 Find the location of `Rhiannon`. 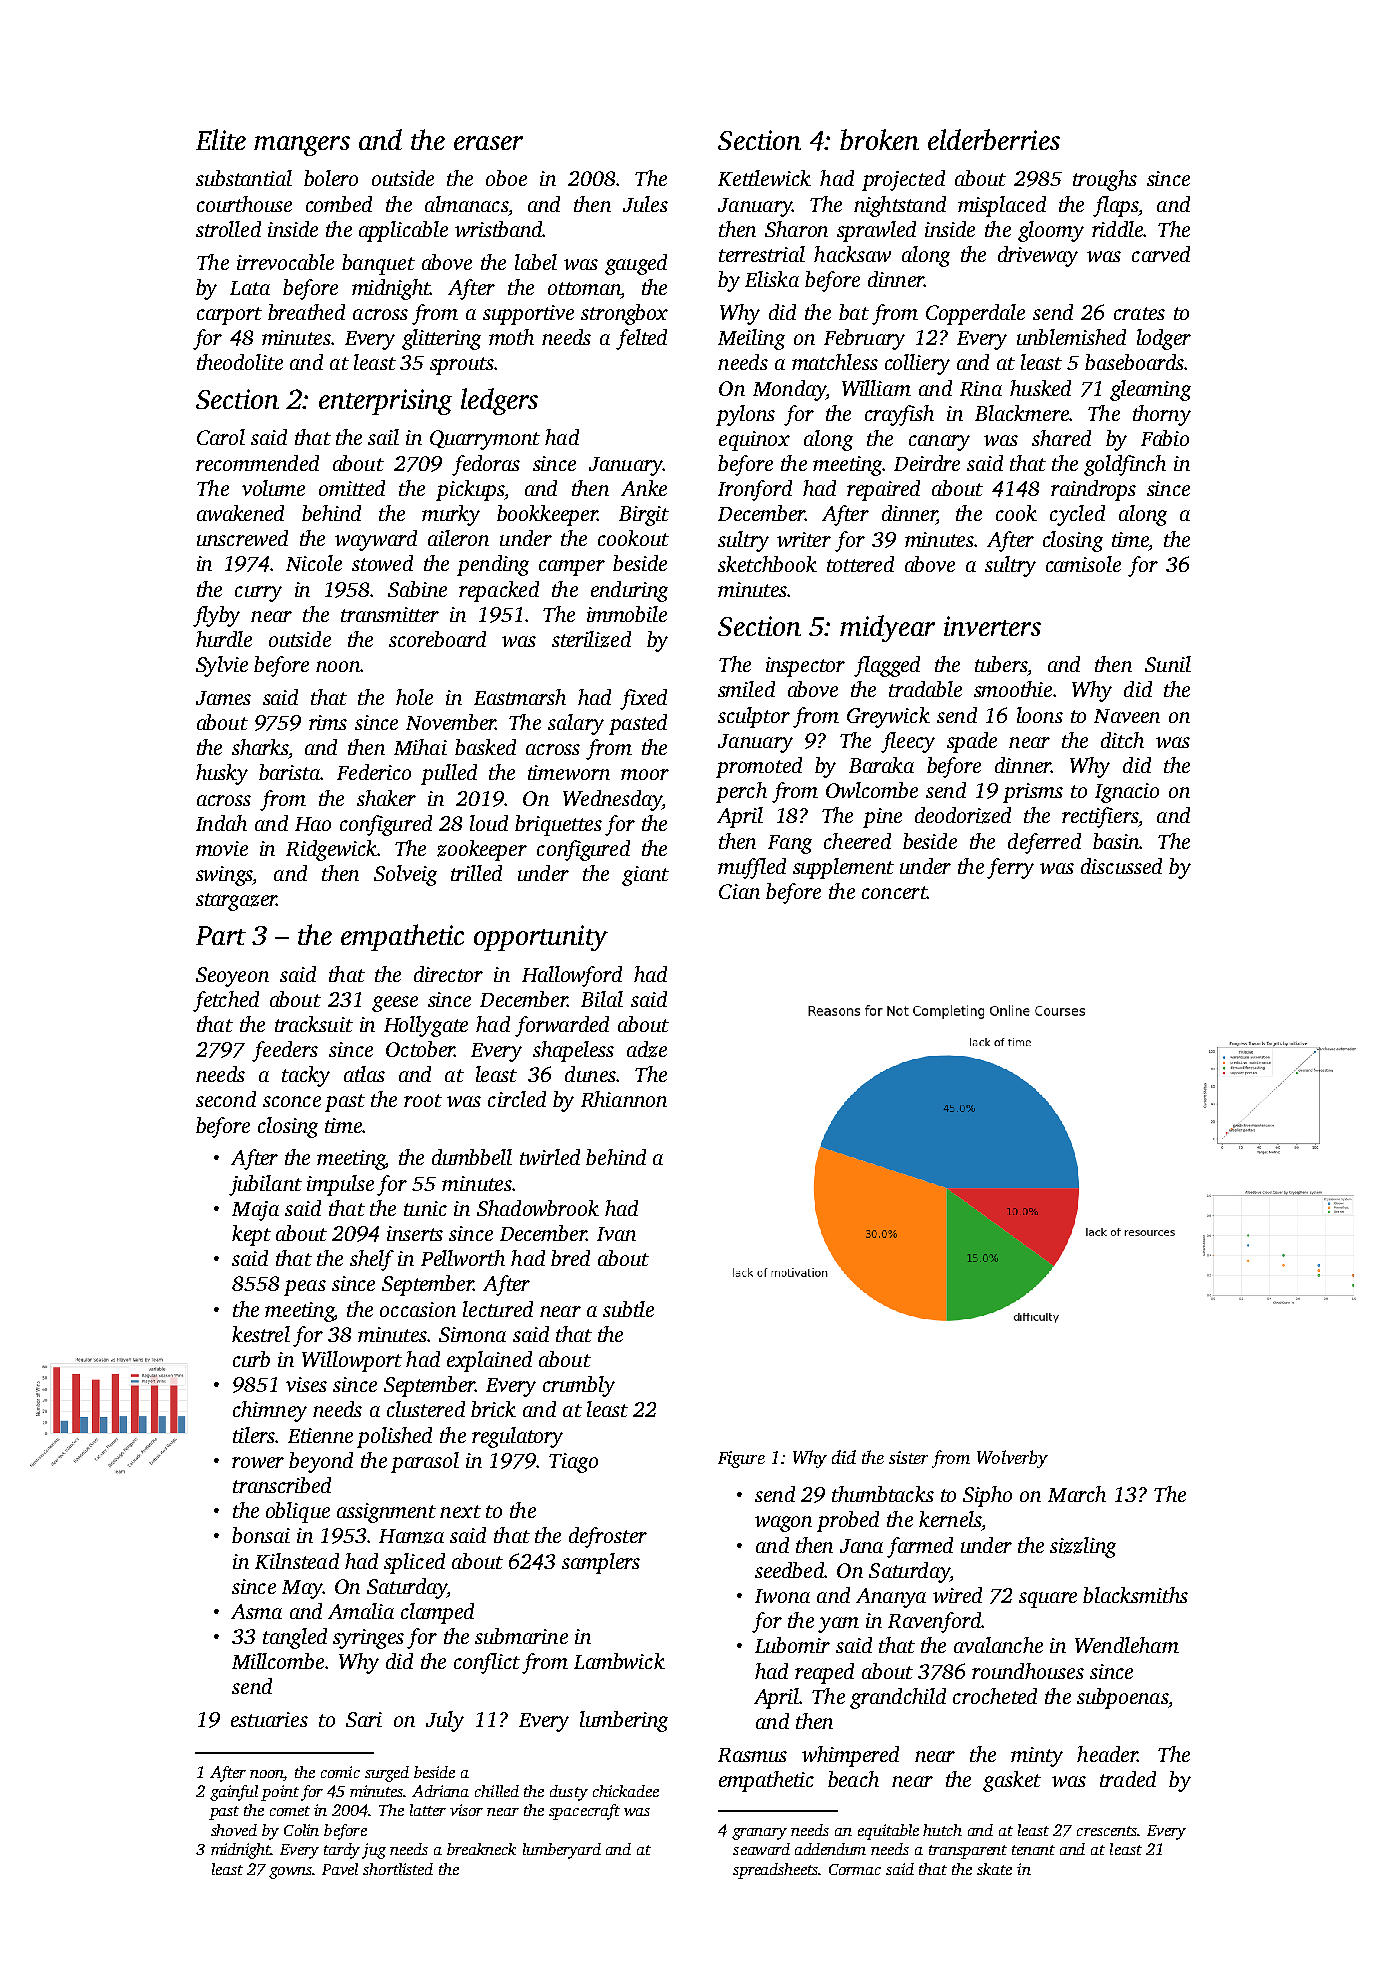

Rhiannon is located at coordinates (624, 1099).
